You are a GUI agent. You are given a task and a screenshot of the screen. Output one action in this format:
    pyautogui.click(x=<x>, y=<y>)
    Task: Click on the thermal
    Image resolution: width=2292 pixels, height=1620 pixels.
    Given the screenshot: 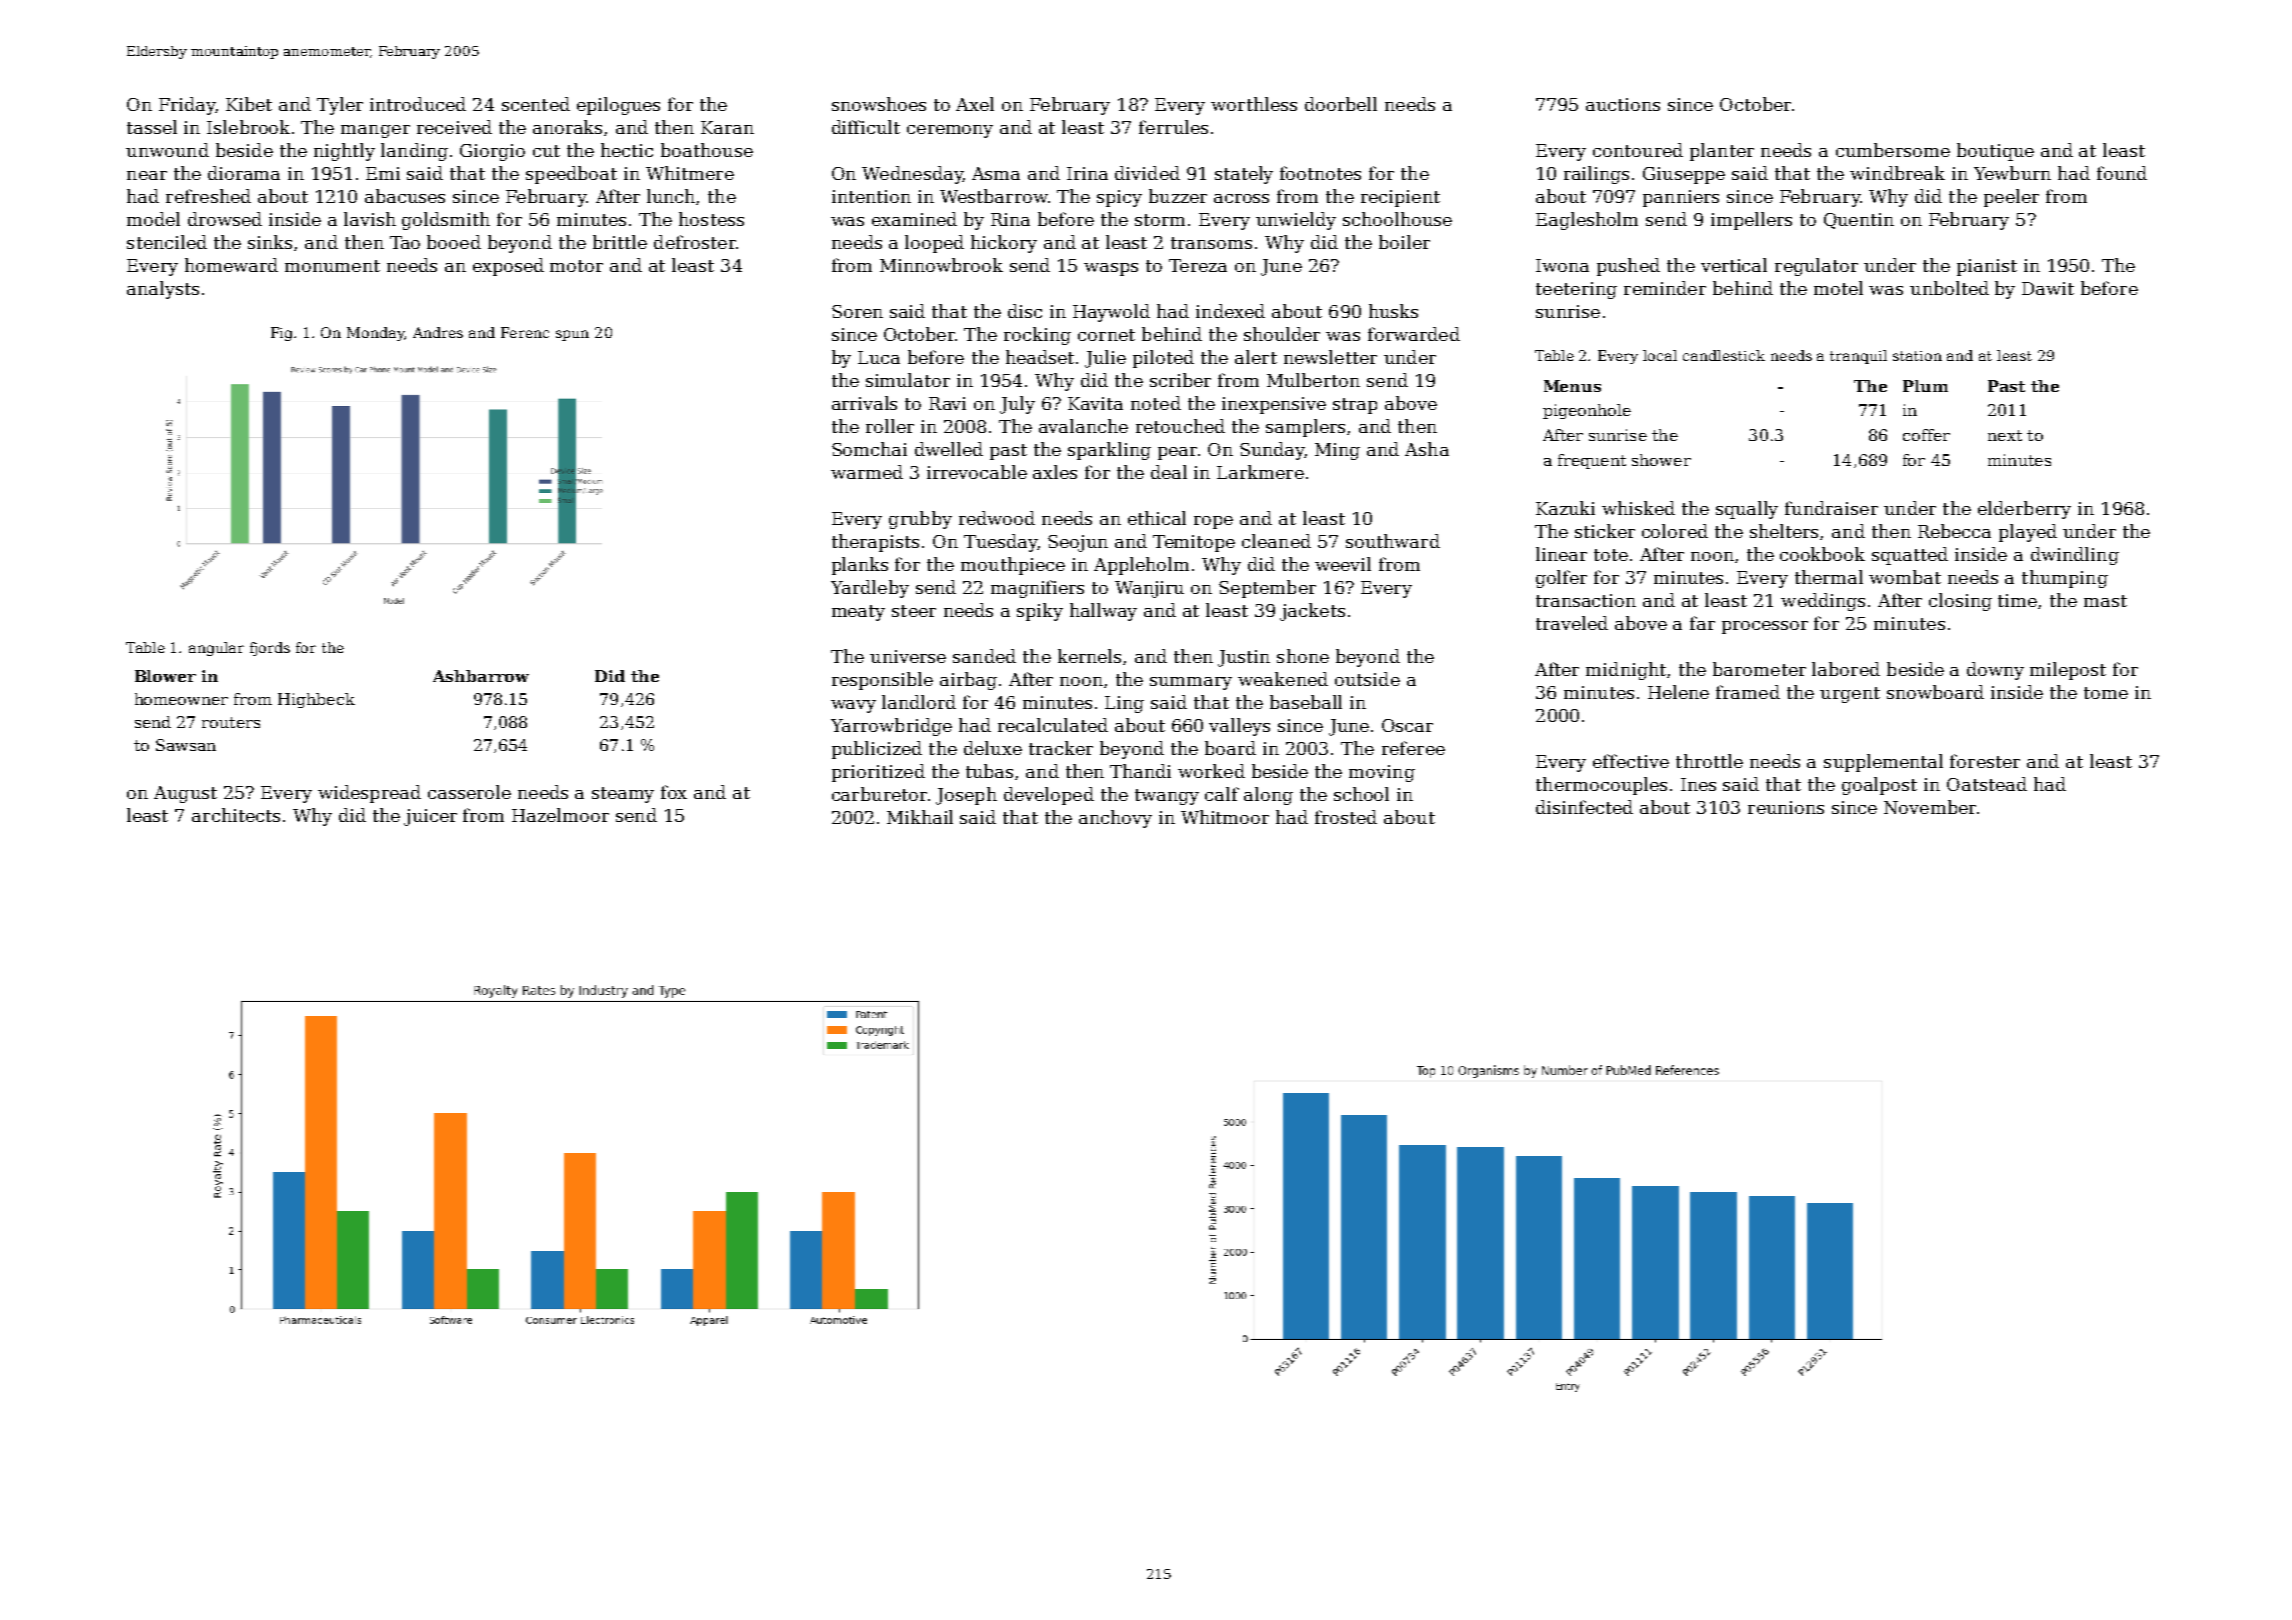 What is the action you would take?
    pyautogui.click(x=1829, y=577)
